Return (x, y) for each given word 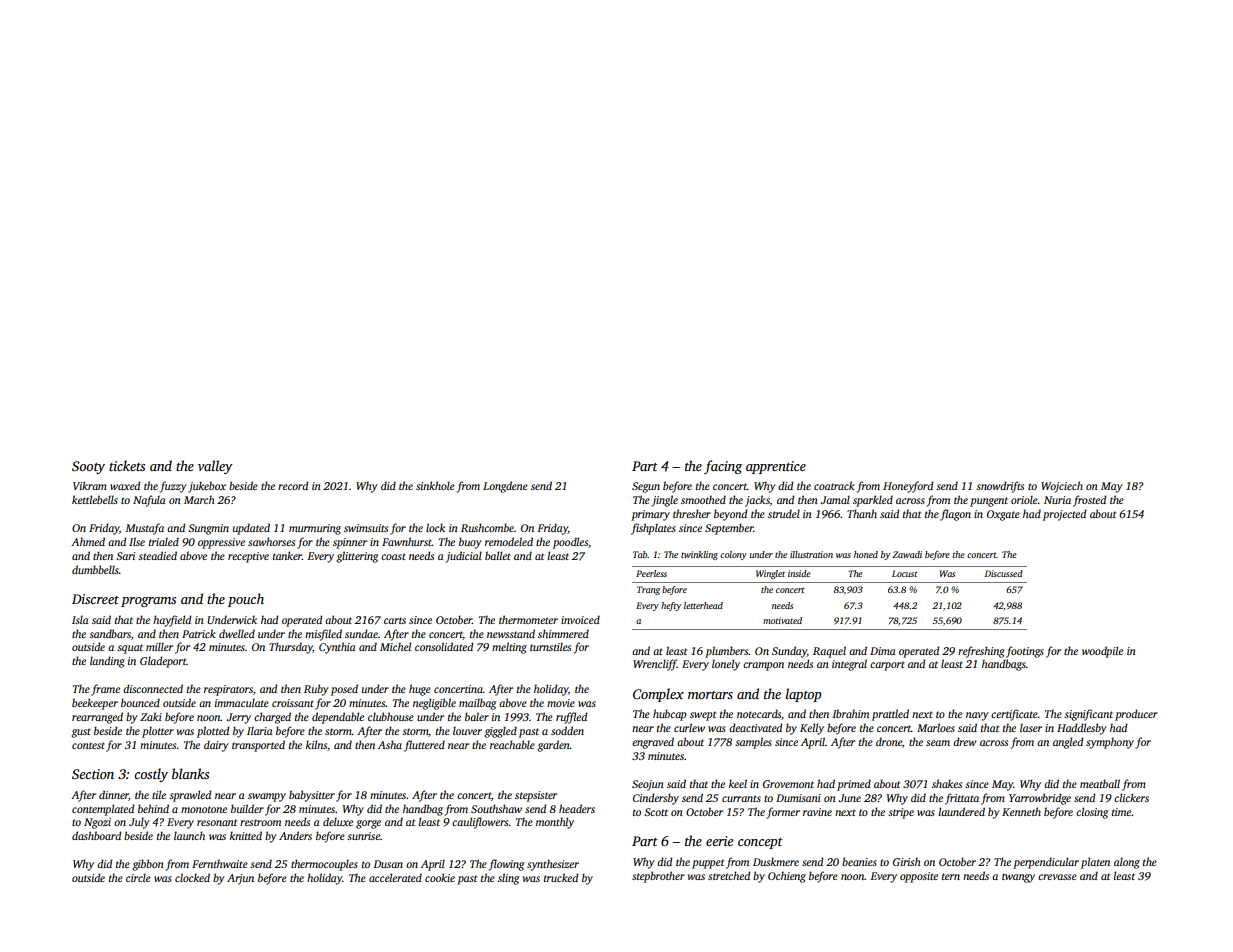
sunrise (363, 836)
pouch (246, 600)
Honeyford (908, 487)
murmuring (315, 529)
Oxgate (1003, 515)
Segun (646, 487)
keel (738, 783)
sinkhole (435, 485)
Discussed (1004, 573)
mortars (710, 695)
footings (1025, 652)
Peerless (651, 573)
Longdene (505, 487)
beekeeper (95, 704)
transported (258, 746)
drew (965, 741)
